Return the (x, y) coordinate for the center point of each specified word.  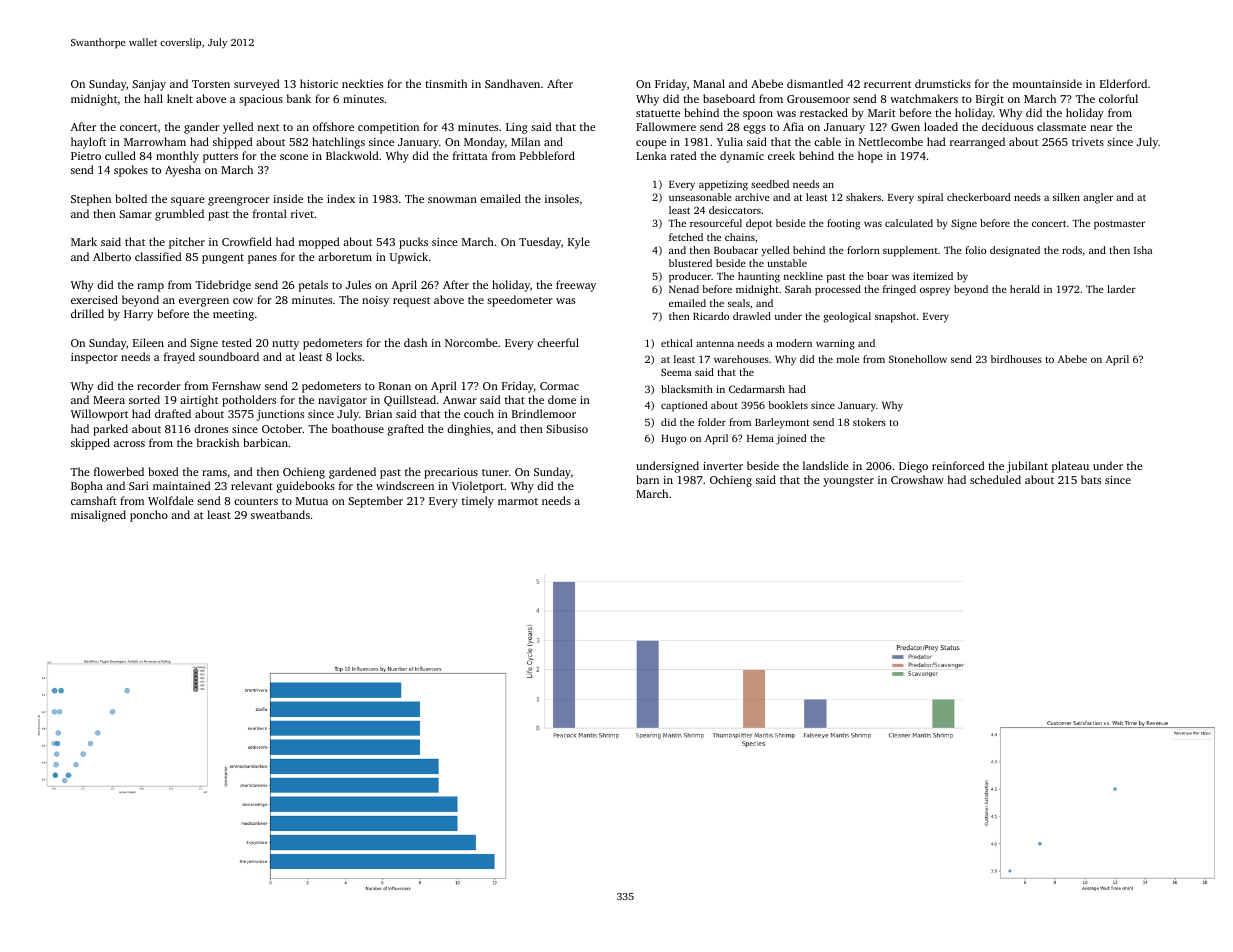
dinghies (468, 430)
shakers (863, 197)
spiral (930, 198)
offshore (333, 126)
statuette (658, 113)
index (341, 198)
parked (110, 430)
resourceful (716, 223)
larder (1121, 289)
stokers (869, 422)
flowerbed (119, 471)
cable (827, 141)
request (411, 302)
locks (349, 356)
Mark (84, 241)
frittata (470, 155)
